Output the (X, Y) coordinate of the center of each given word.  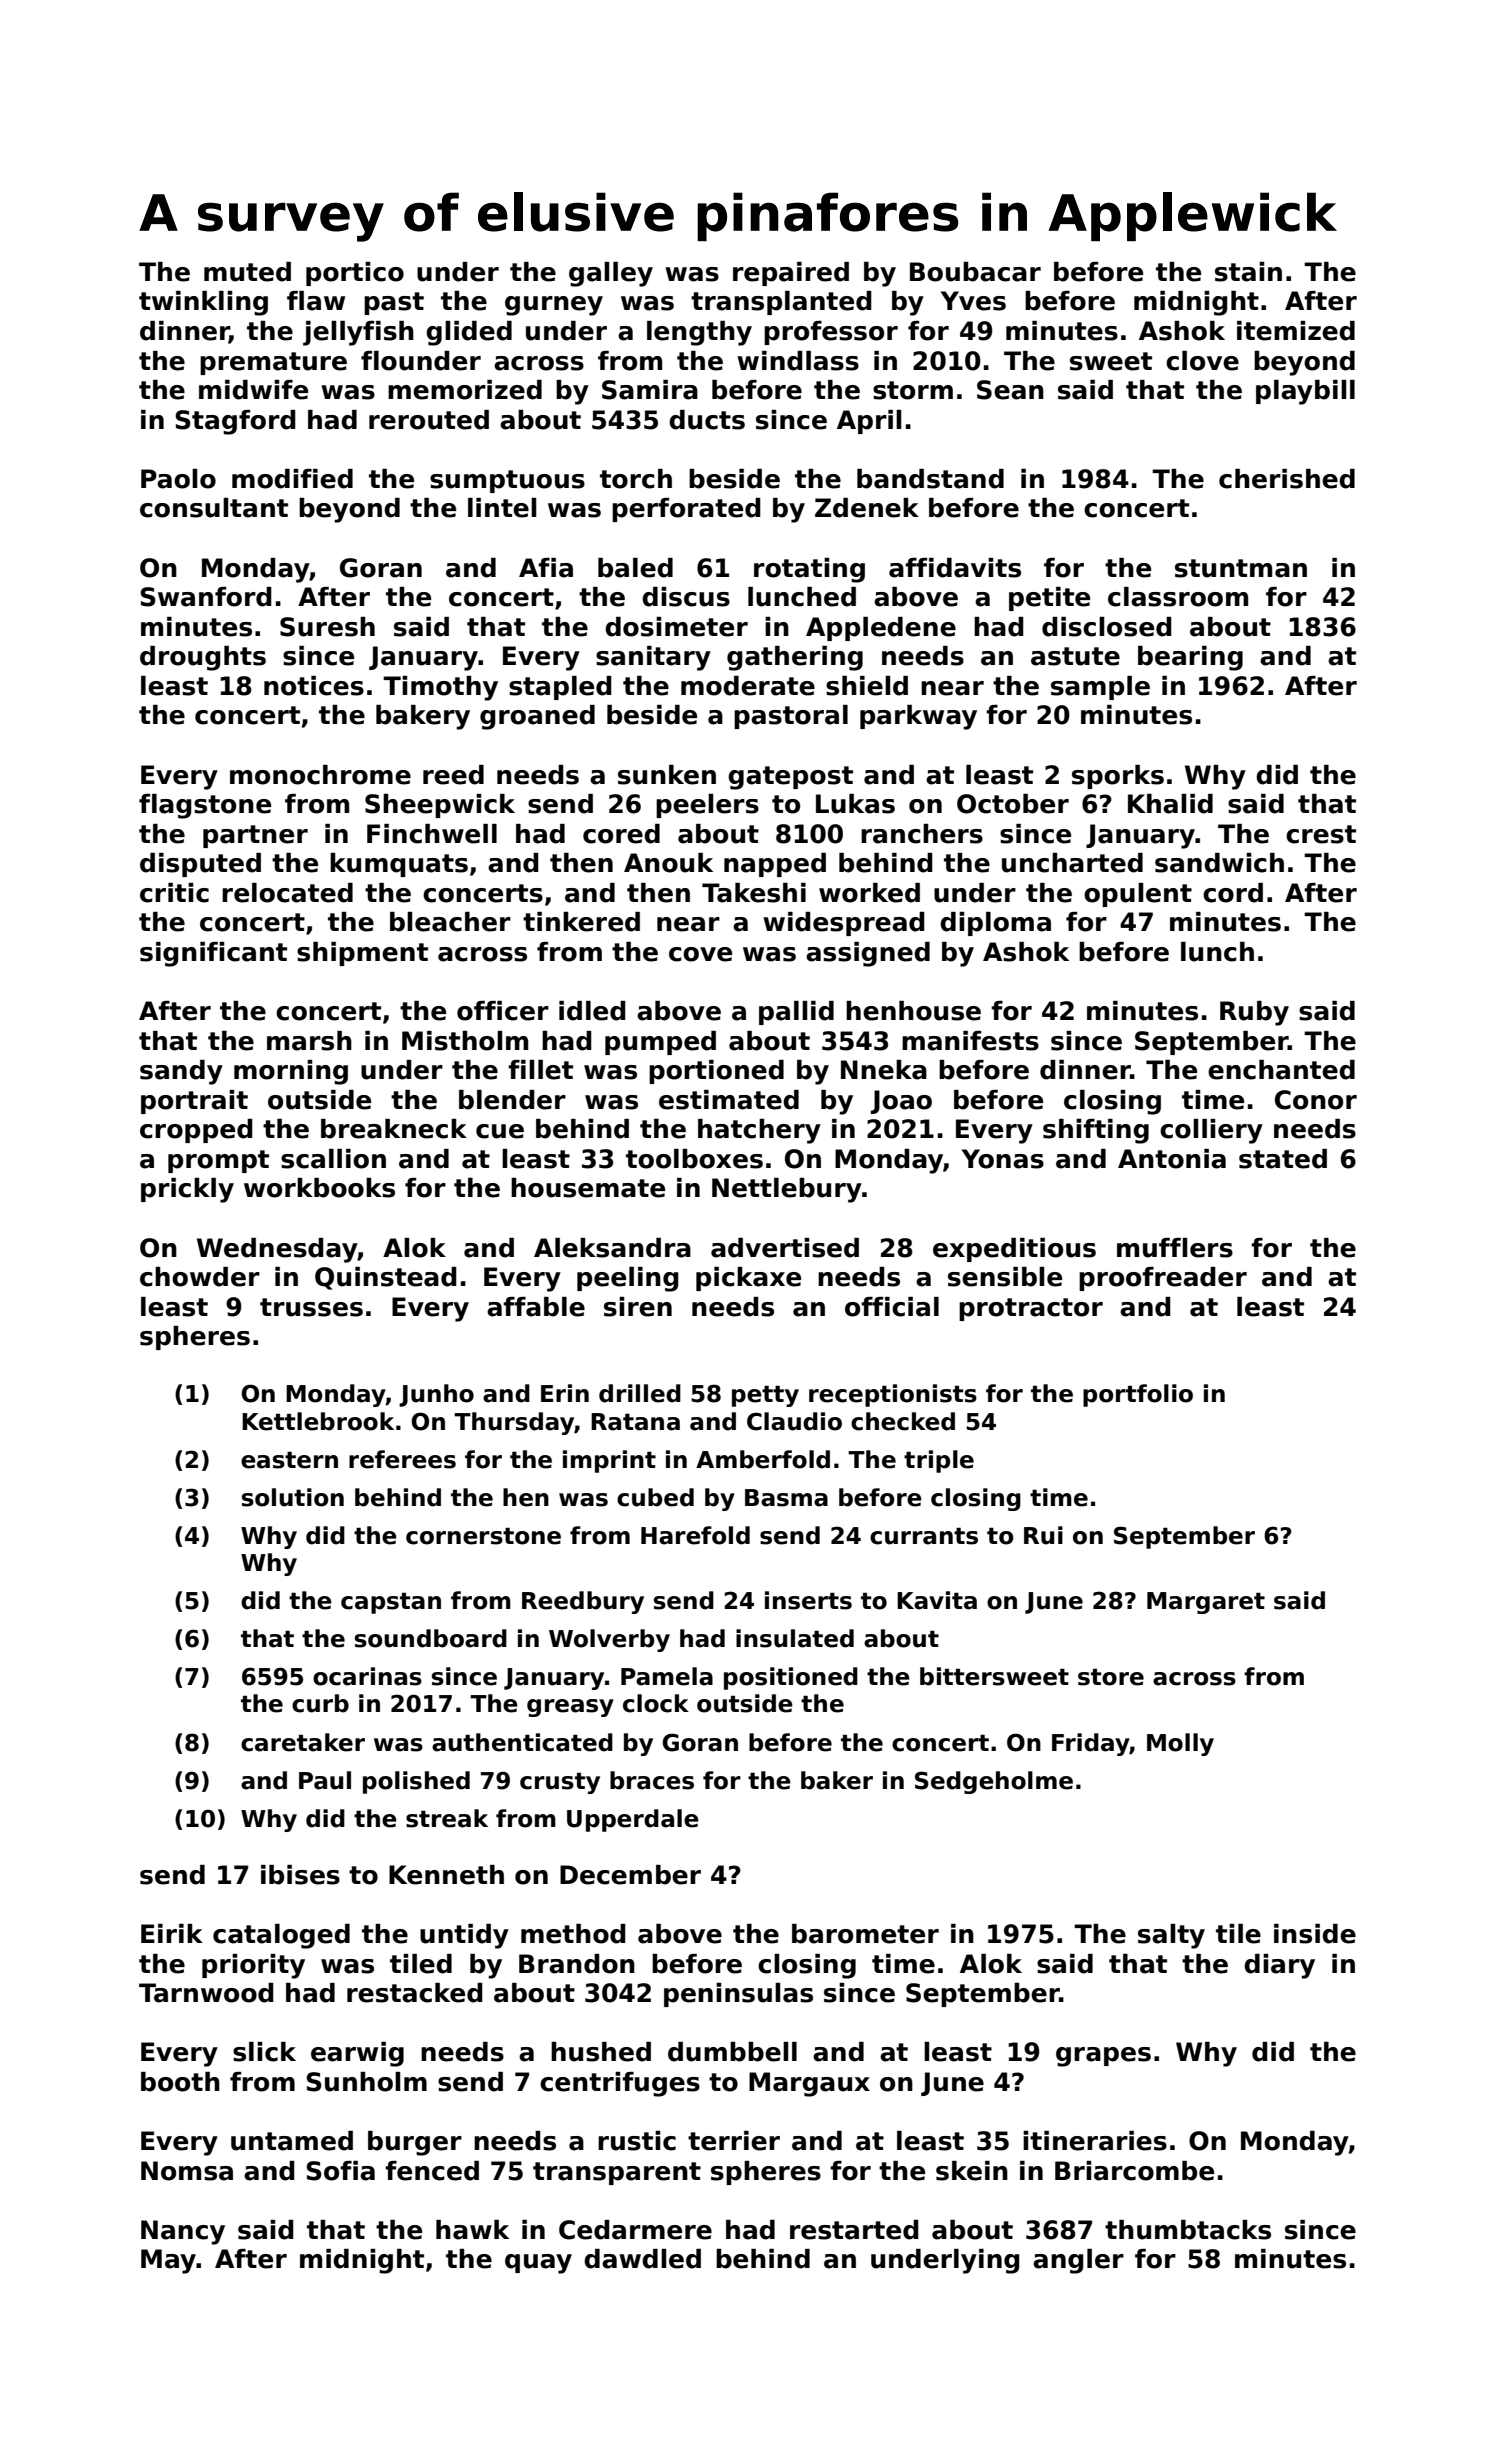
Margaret (1206, 1603)
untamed (292, 2141)
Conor (1316, 1100)
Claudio (794, 1421)
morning (291, 1072)
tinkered (581, 922)
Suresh (327, 627)
